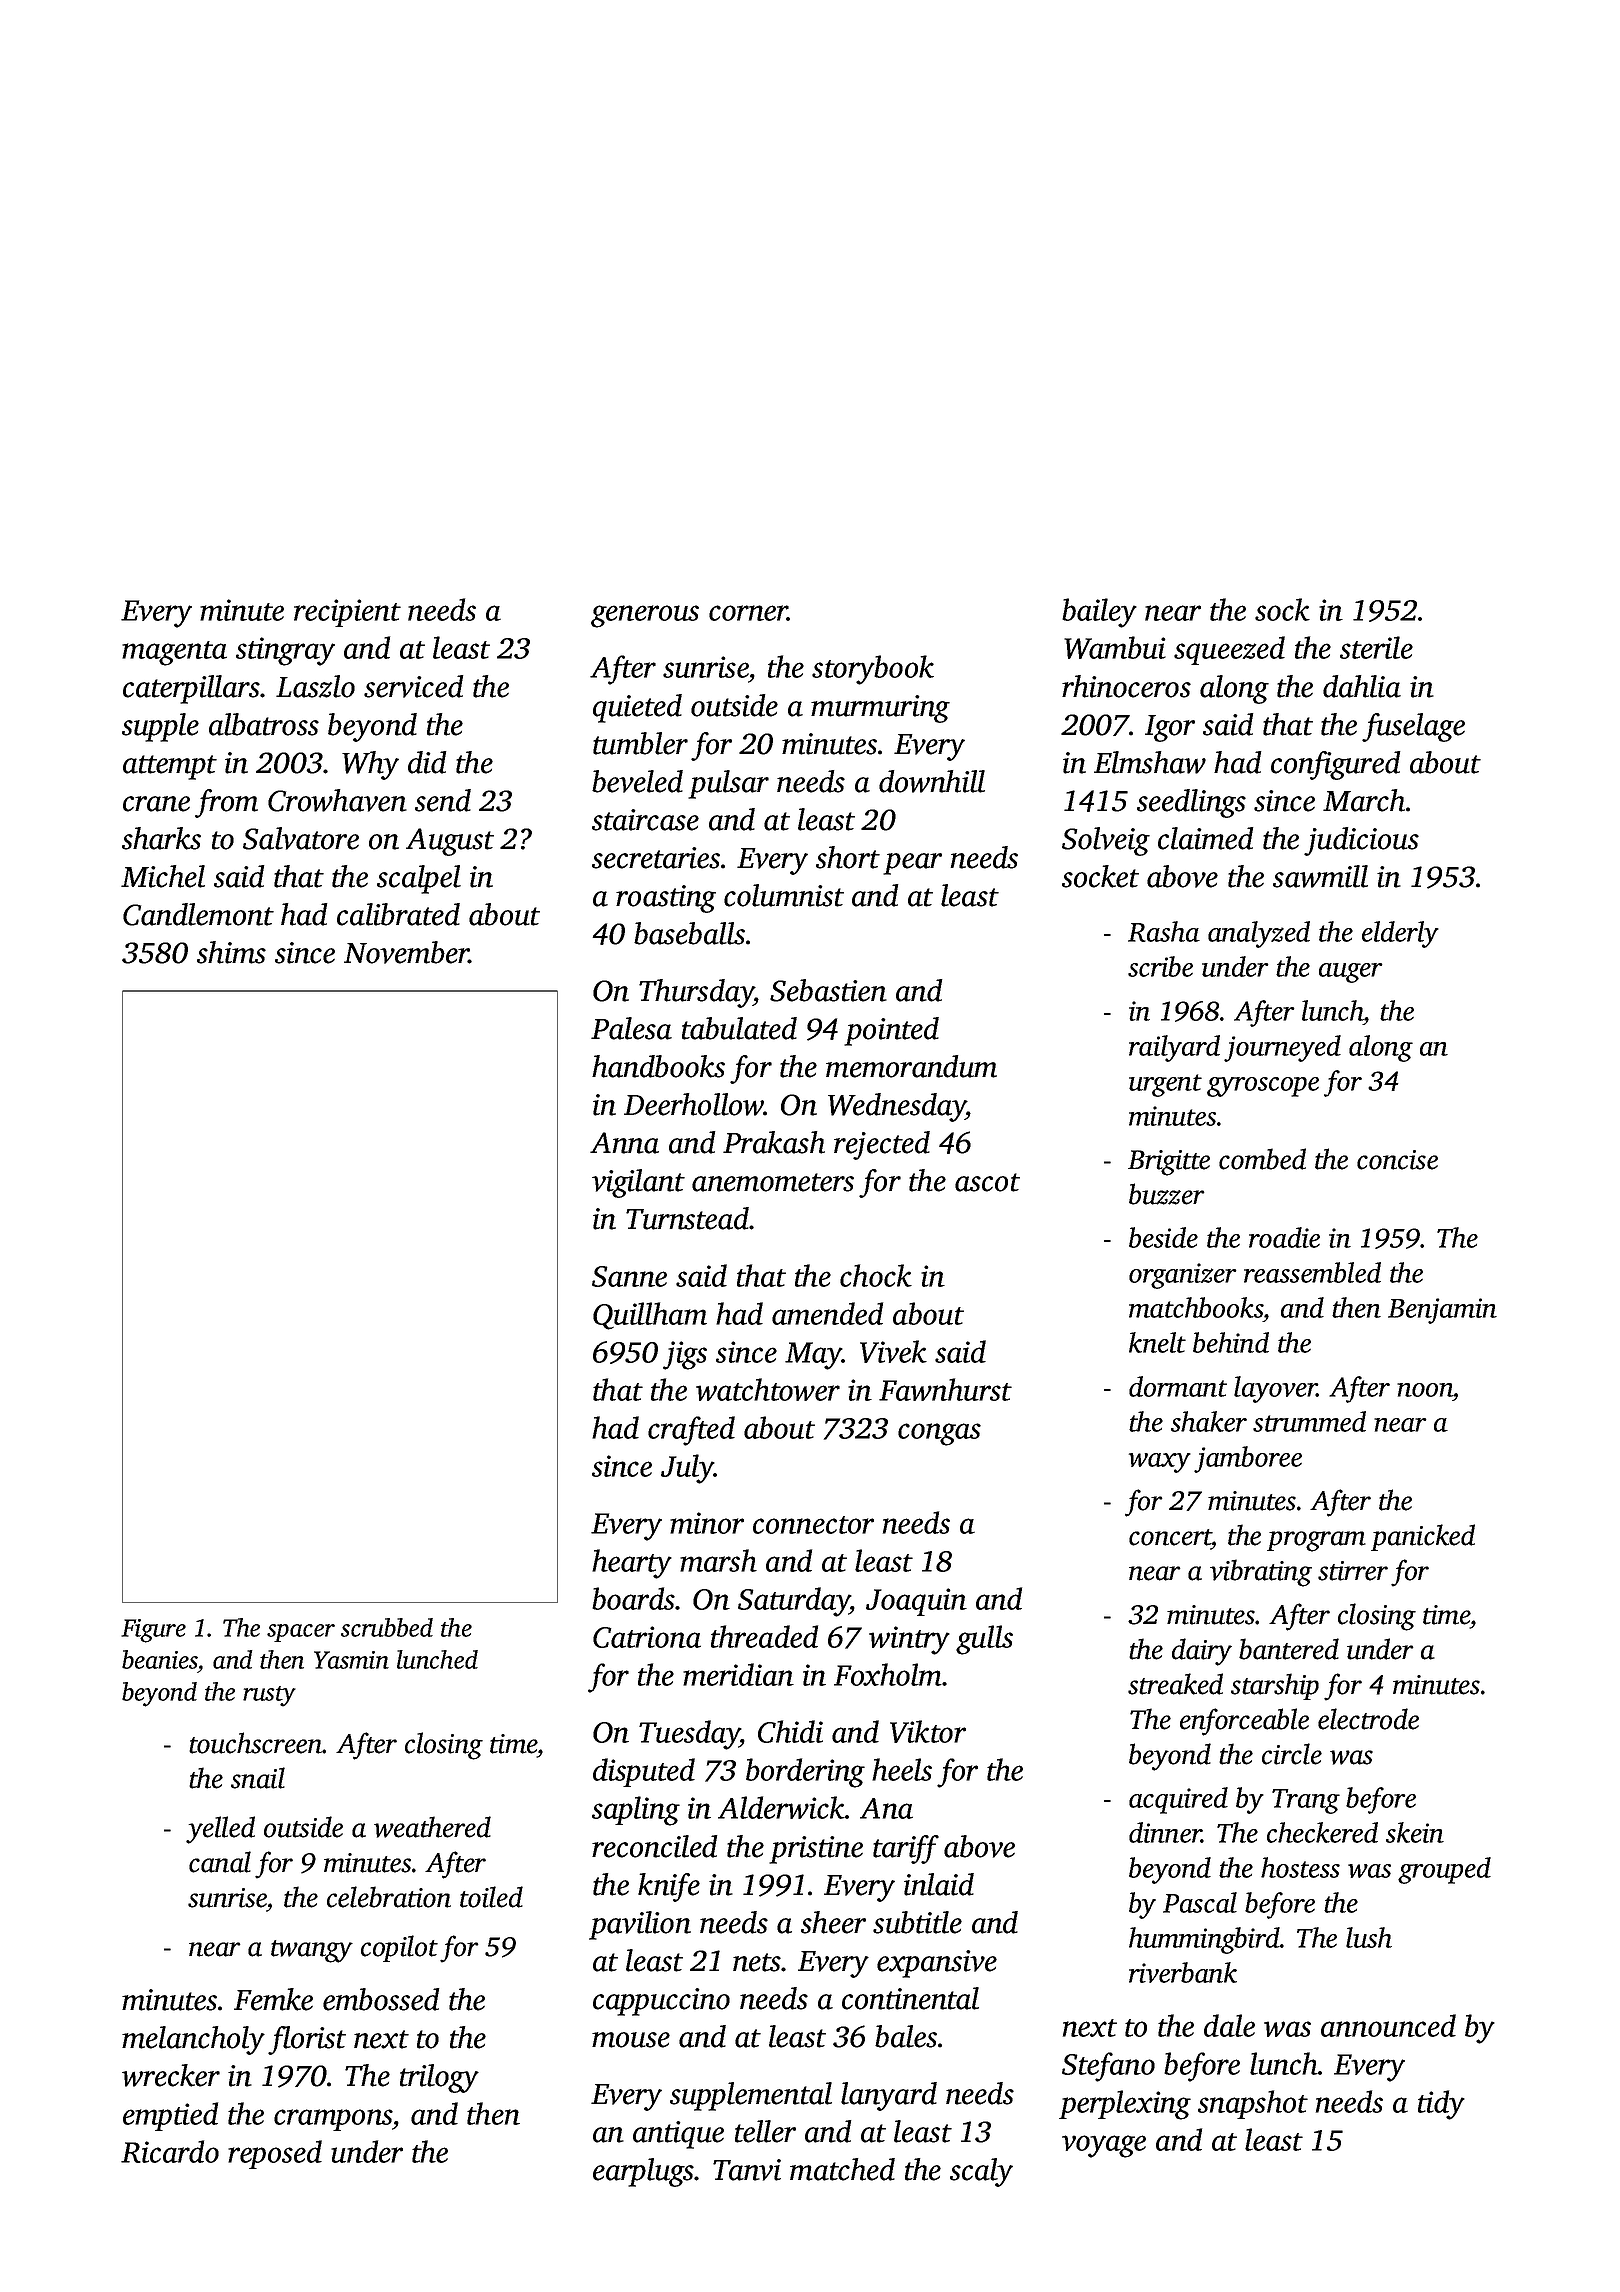 This screenshot has height=2292, width=1620. What do you see at coordinates (1368, 1719) in the screenshot?
I see `electrode` at bounding box center [1368, 1719].
